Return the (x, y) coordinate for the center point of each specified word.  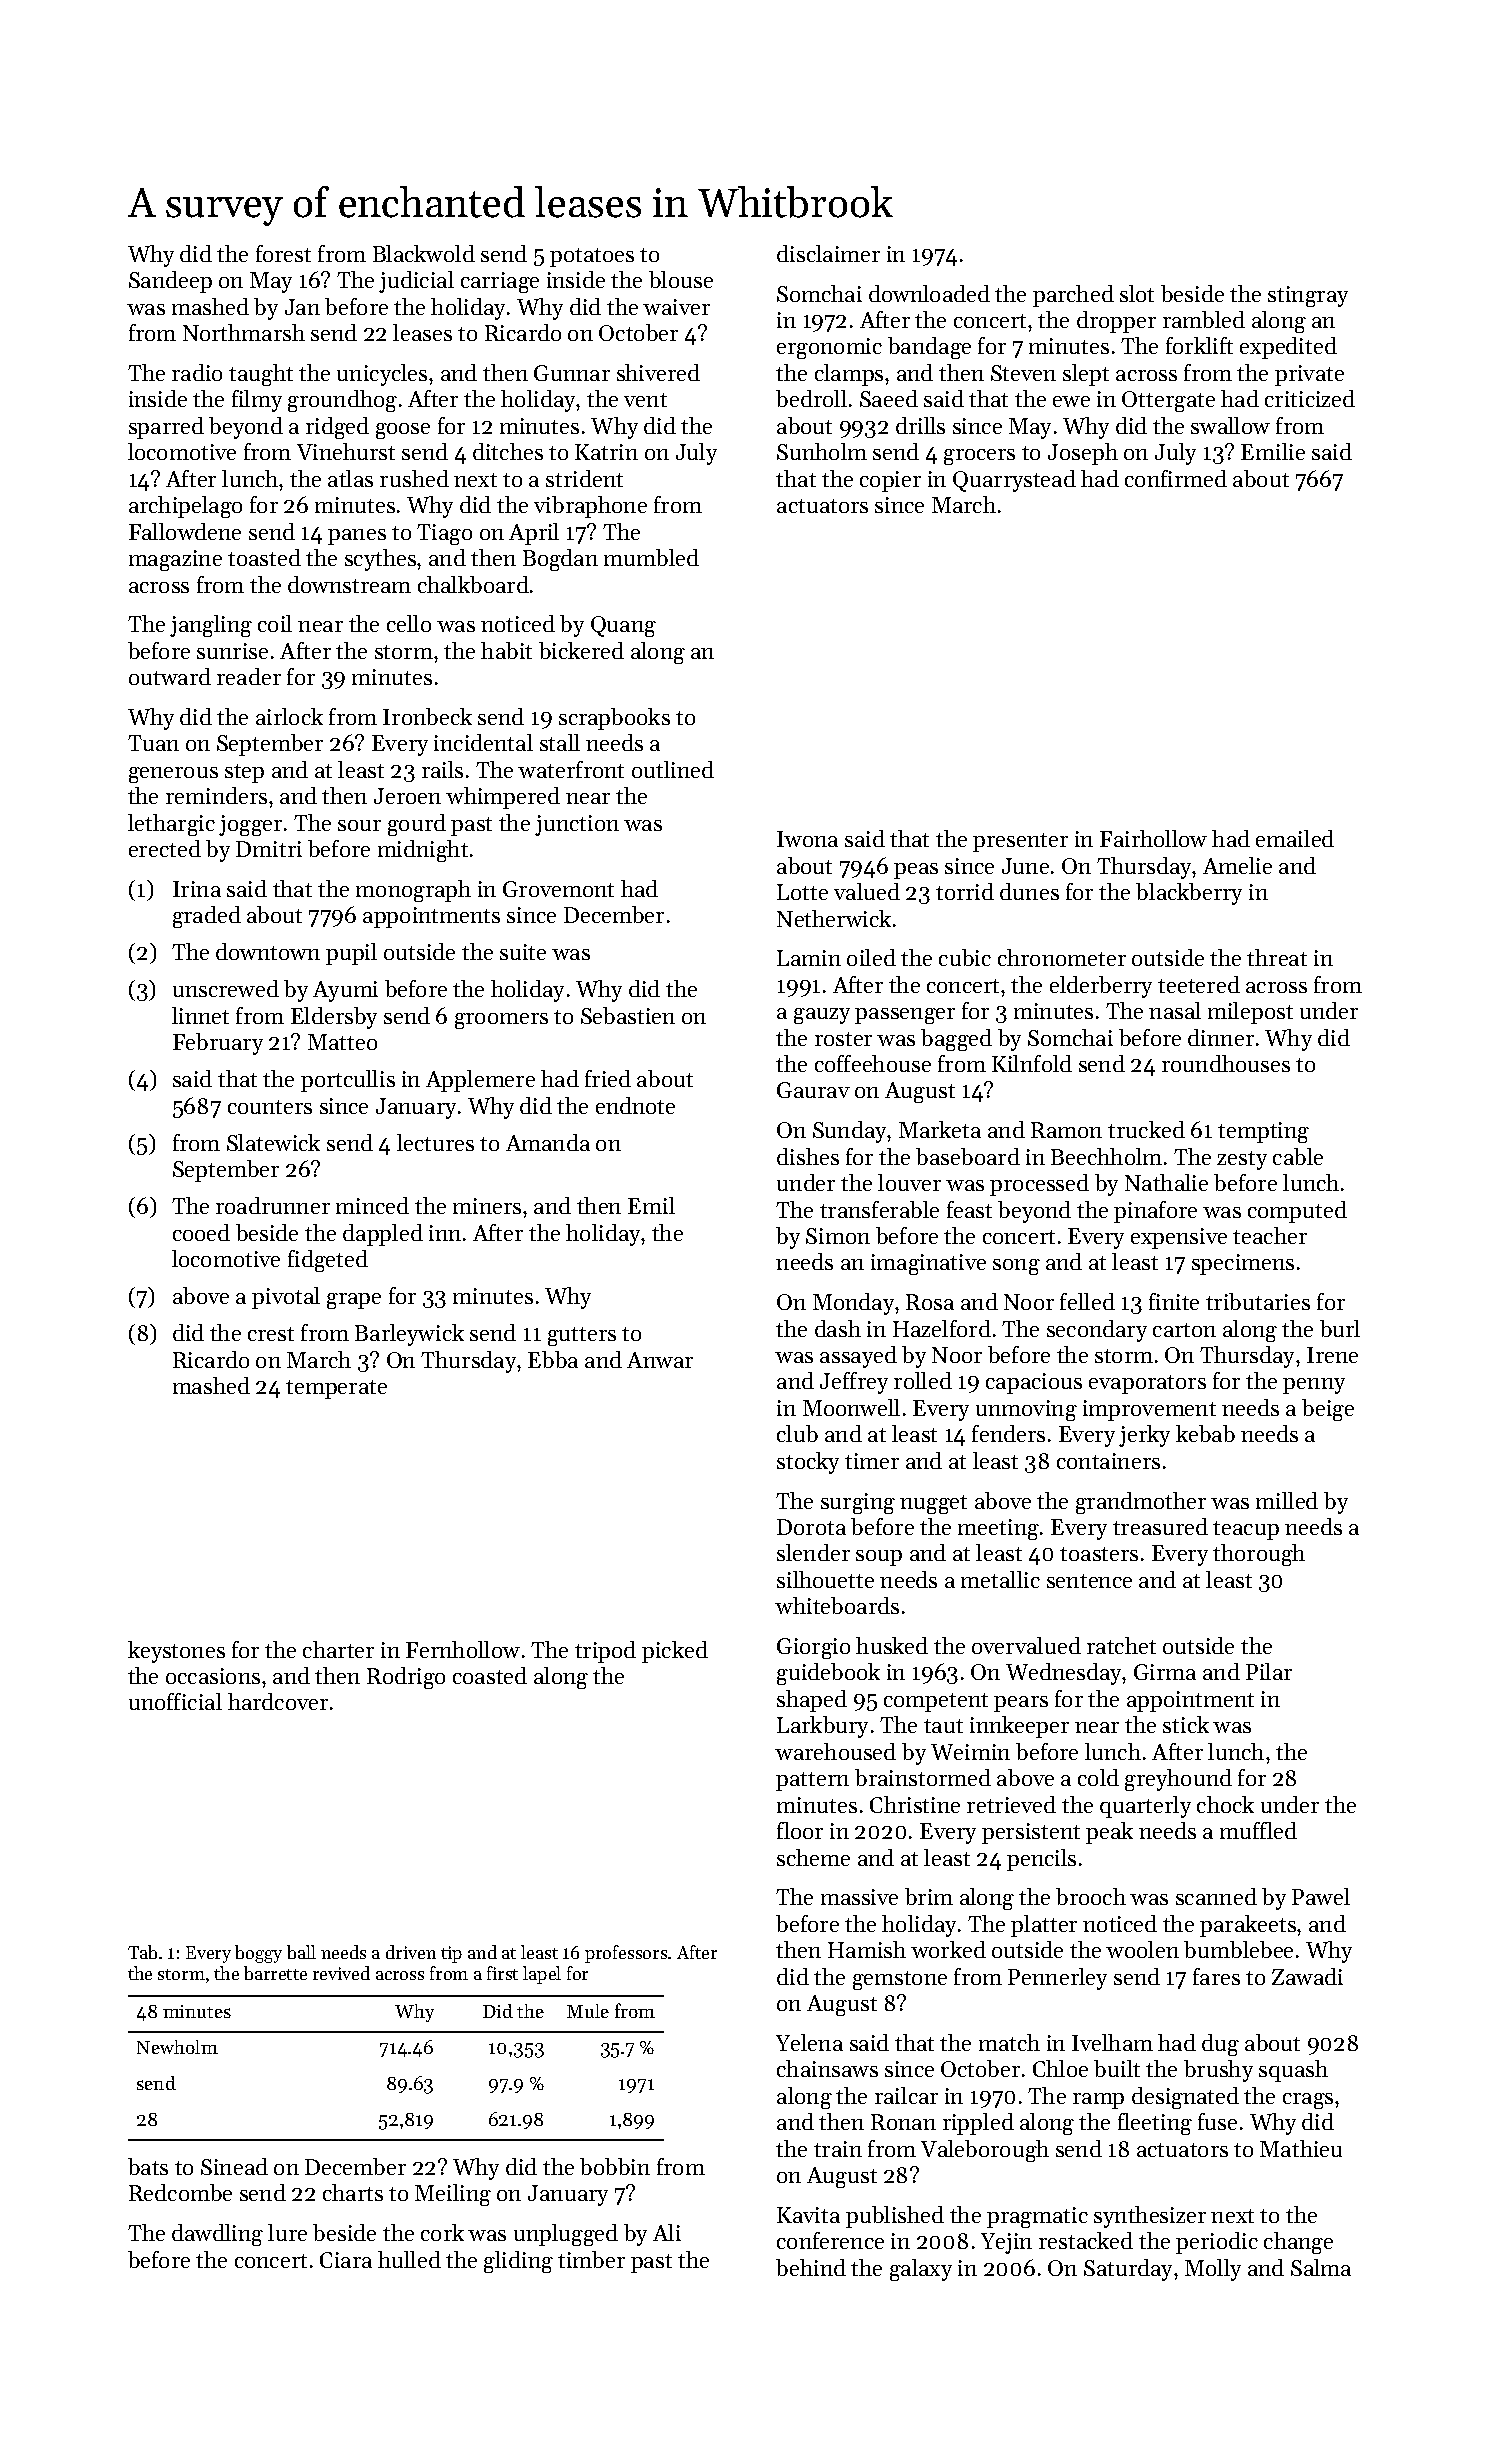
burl (1340, 1328)
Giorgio (813, 1648)
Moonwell (851, 1407)
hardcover (278, 1701)
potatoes (592, 257)
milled (1287, 1500)
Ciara (346, 2260)
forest (283, 253)
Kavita (808, 2215)
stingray (1308, 296)
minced (372, 1205)
